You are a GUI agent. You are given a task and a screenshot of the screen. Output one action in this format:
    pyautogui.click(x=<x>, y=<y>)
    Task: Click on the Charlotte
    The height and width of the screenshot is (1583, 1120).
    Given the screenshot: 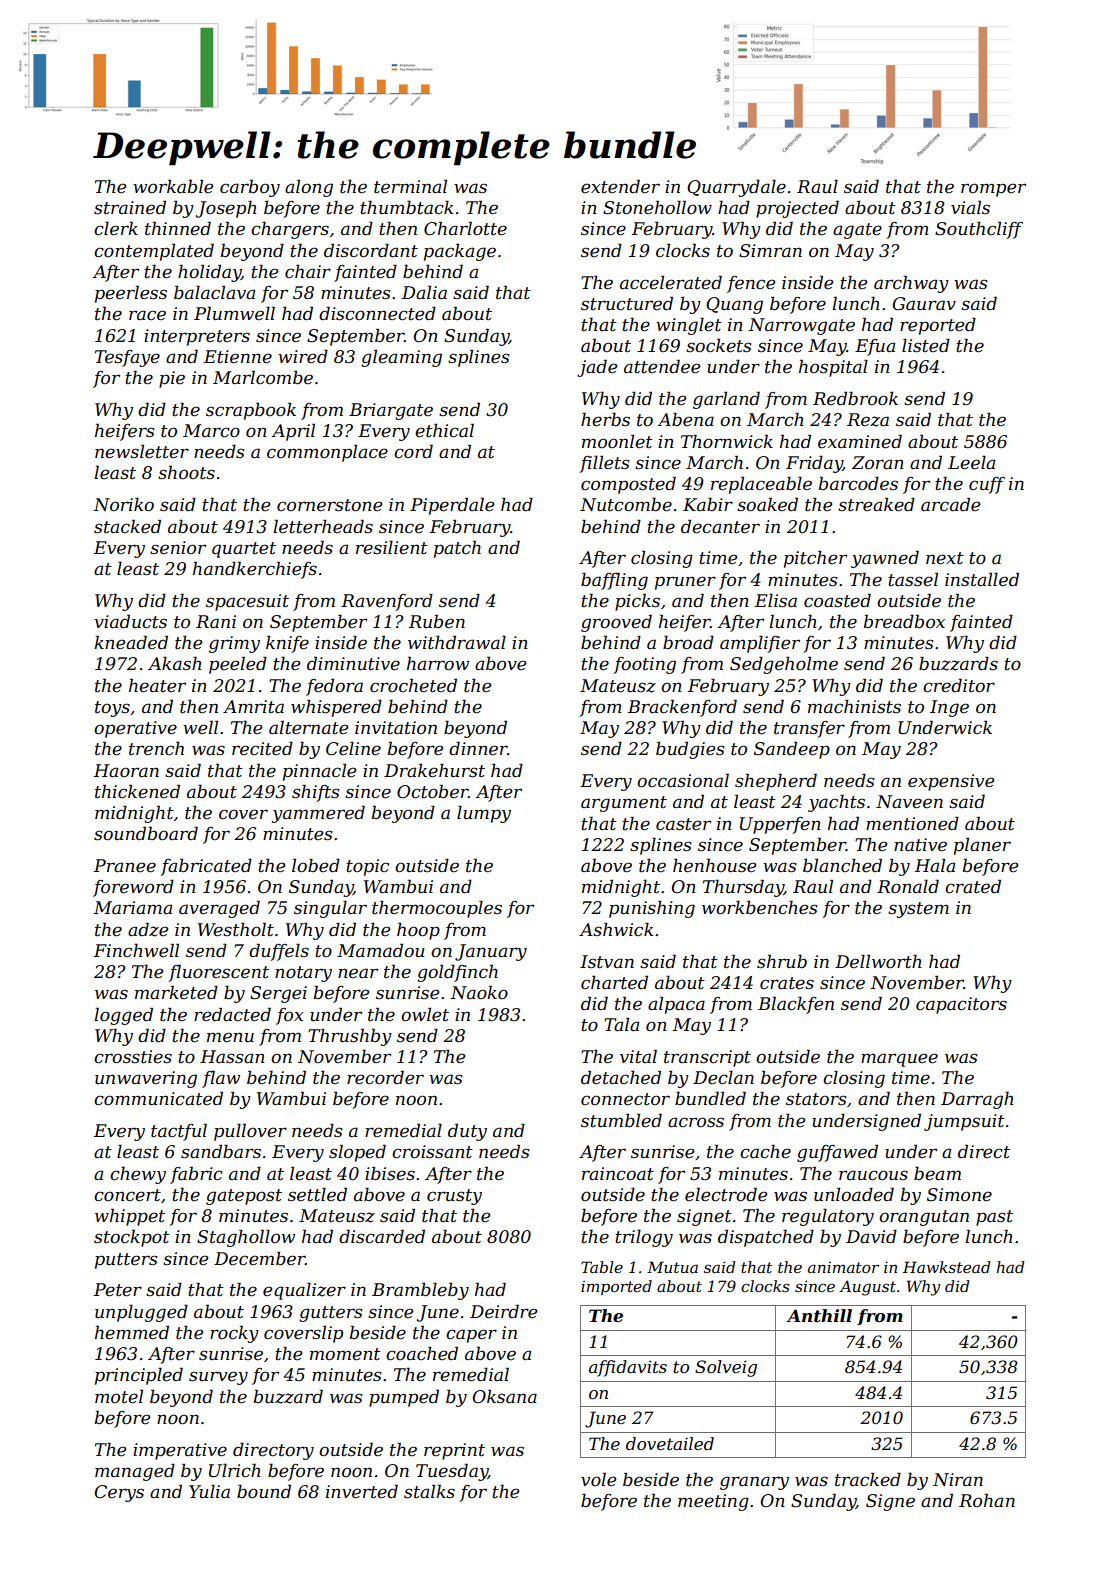 What is the action you would take?
    pyautogui.click(x=465, y=228)
